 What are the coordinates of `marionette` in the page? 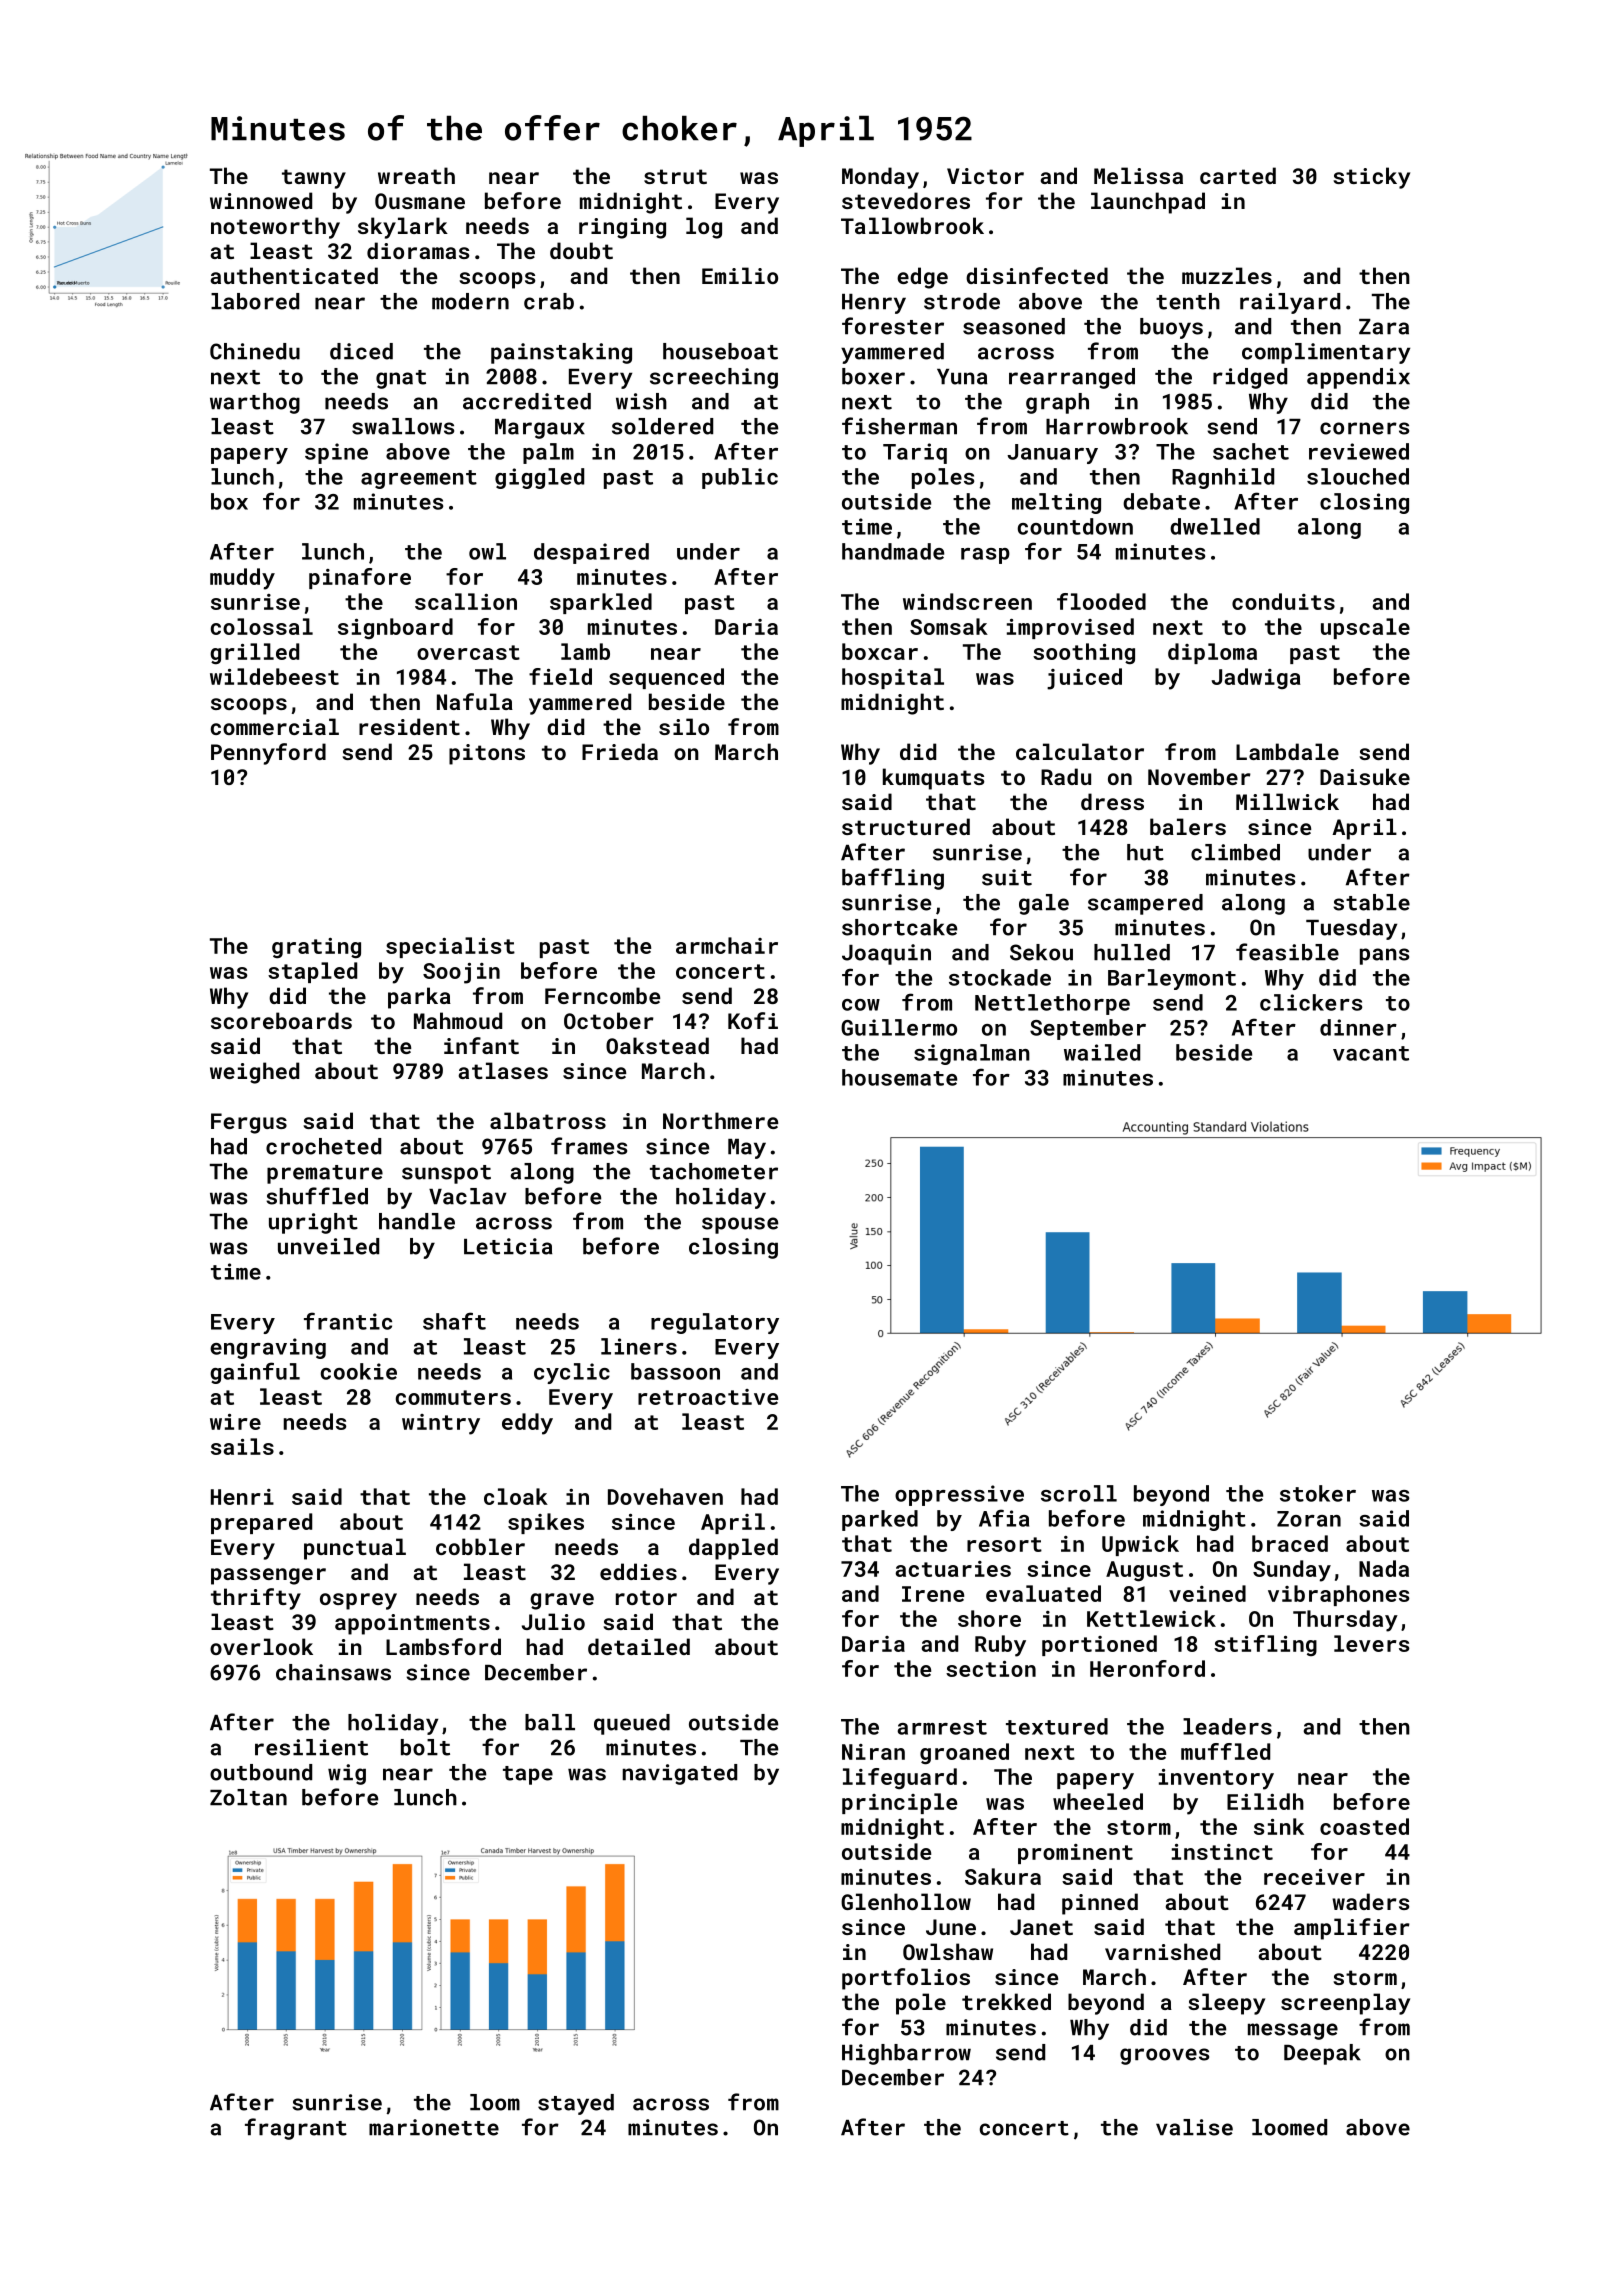 It's located at (434, 2127).
